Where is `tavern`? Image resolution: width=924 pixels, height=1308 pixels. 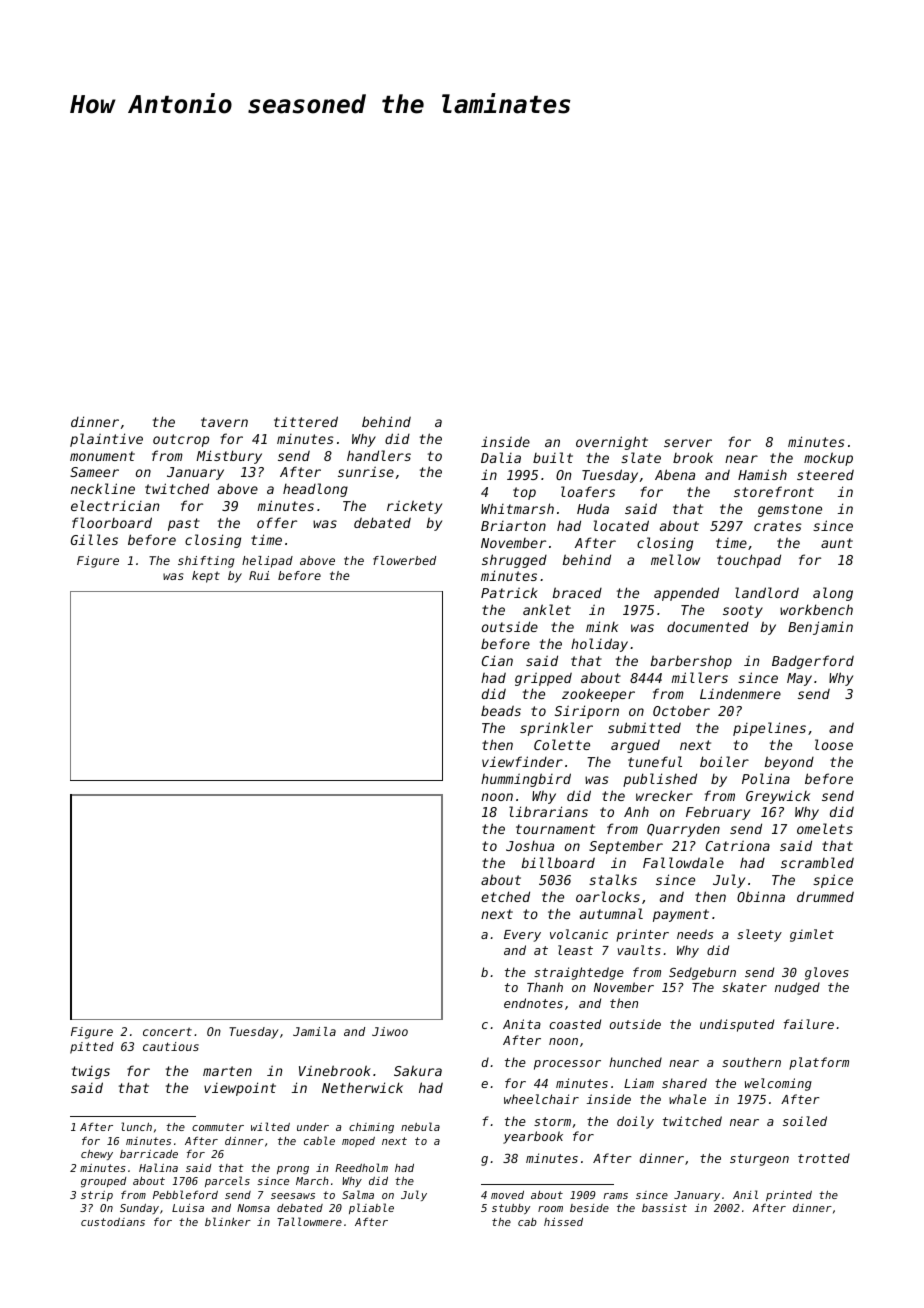
tavern is located at coordinates (224, 422).
